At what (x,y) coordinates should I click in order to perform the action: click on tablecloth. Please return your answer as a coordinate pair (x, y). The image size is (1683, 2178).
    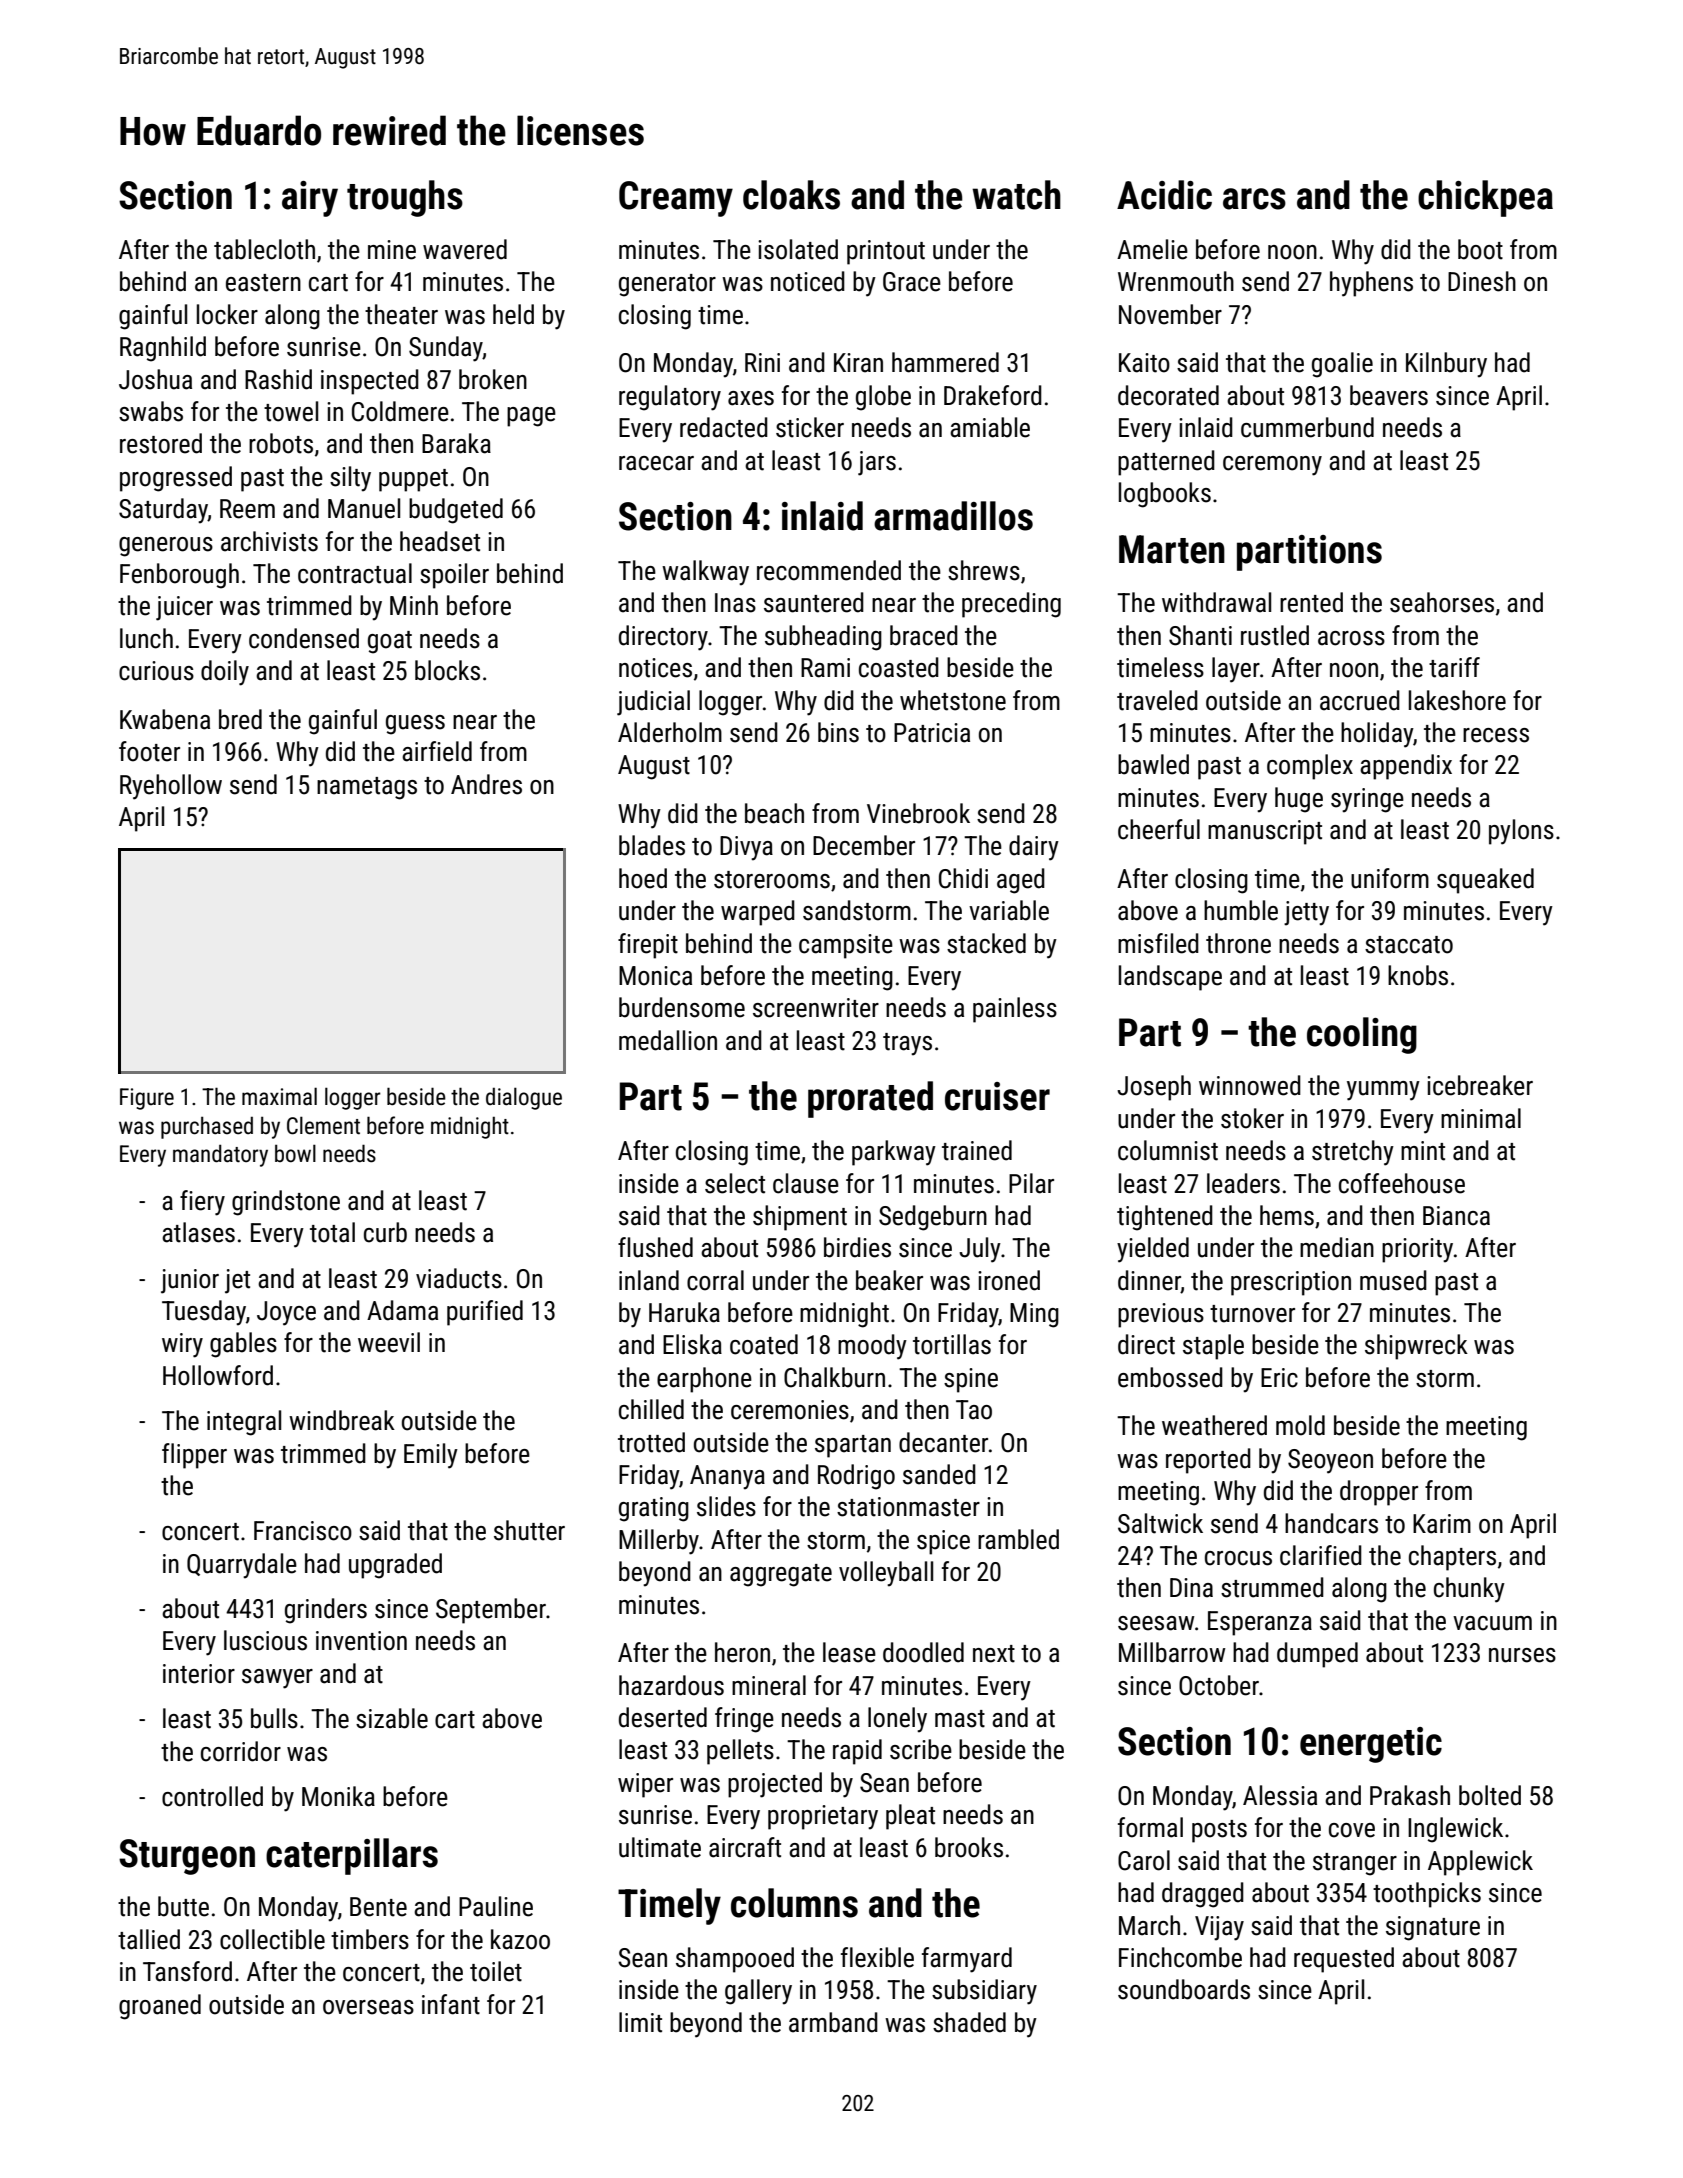
    Looking at the image, I should click on (264, 249).
